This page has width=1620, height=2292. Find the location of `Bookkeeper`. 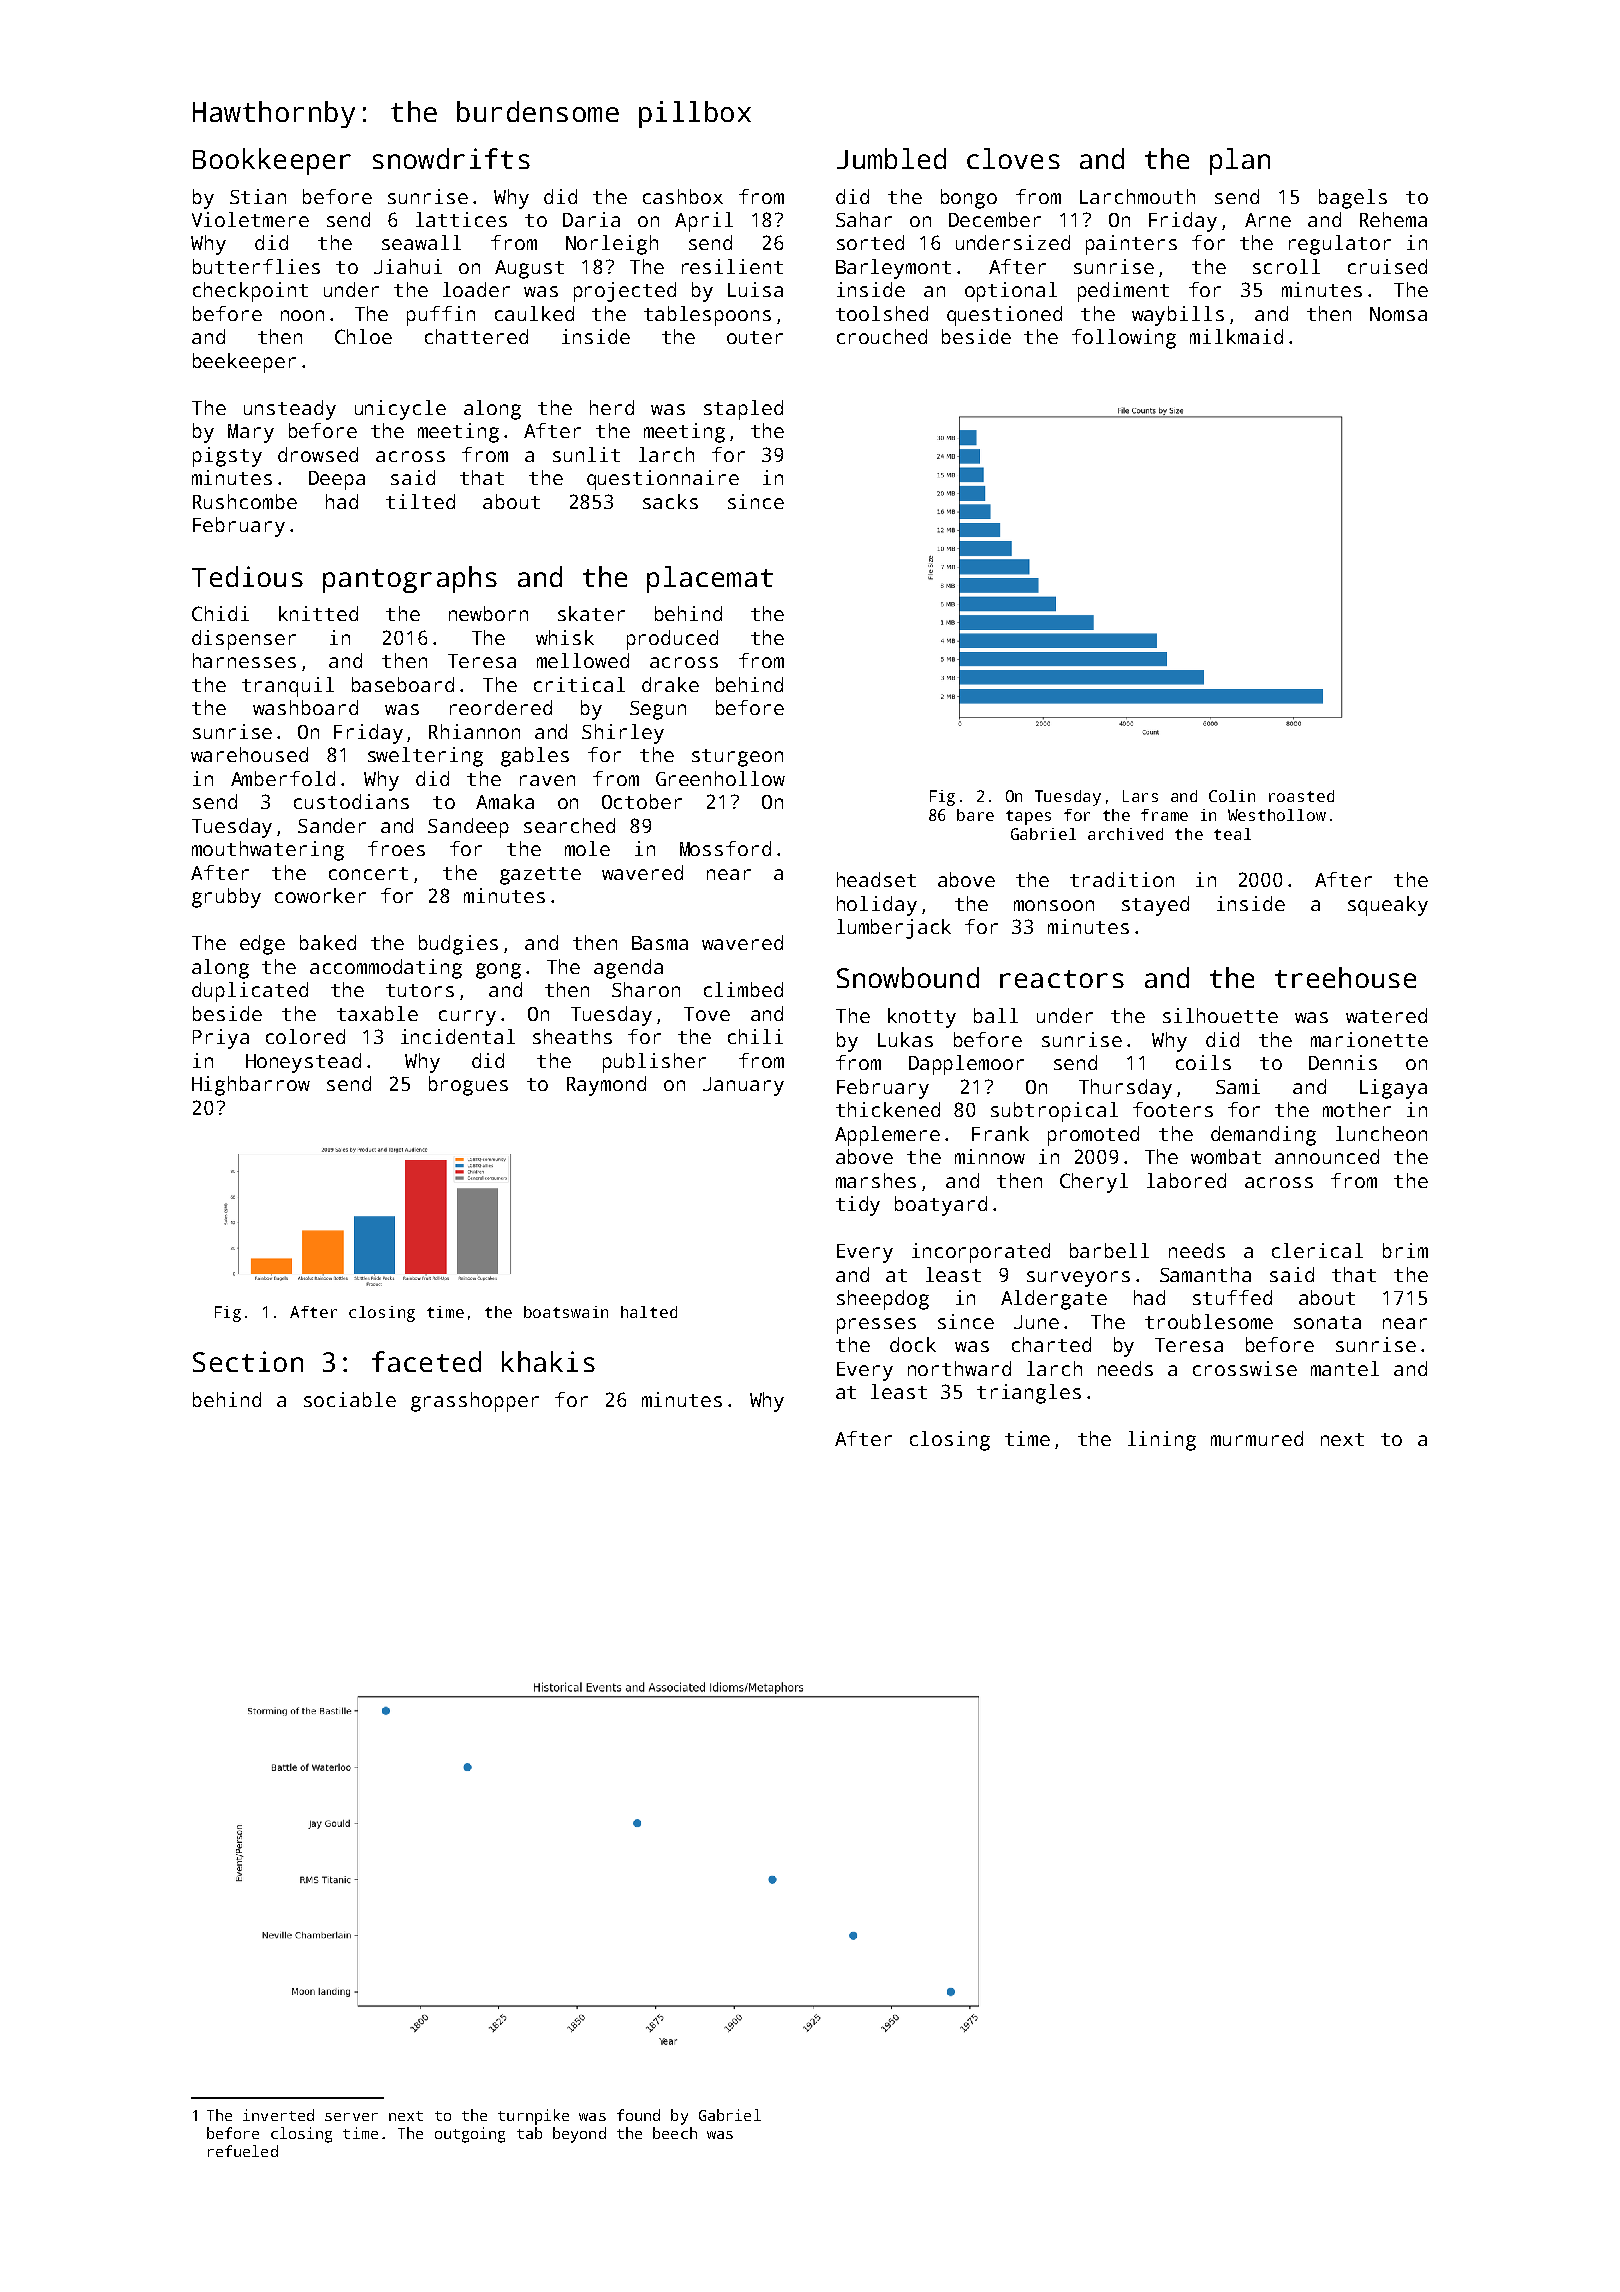

Bookkeeper is located at coordinates (272, 161).
